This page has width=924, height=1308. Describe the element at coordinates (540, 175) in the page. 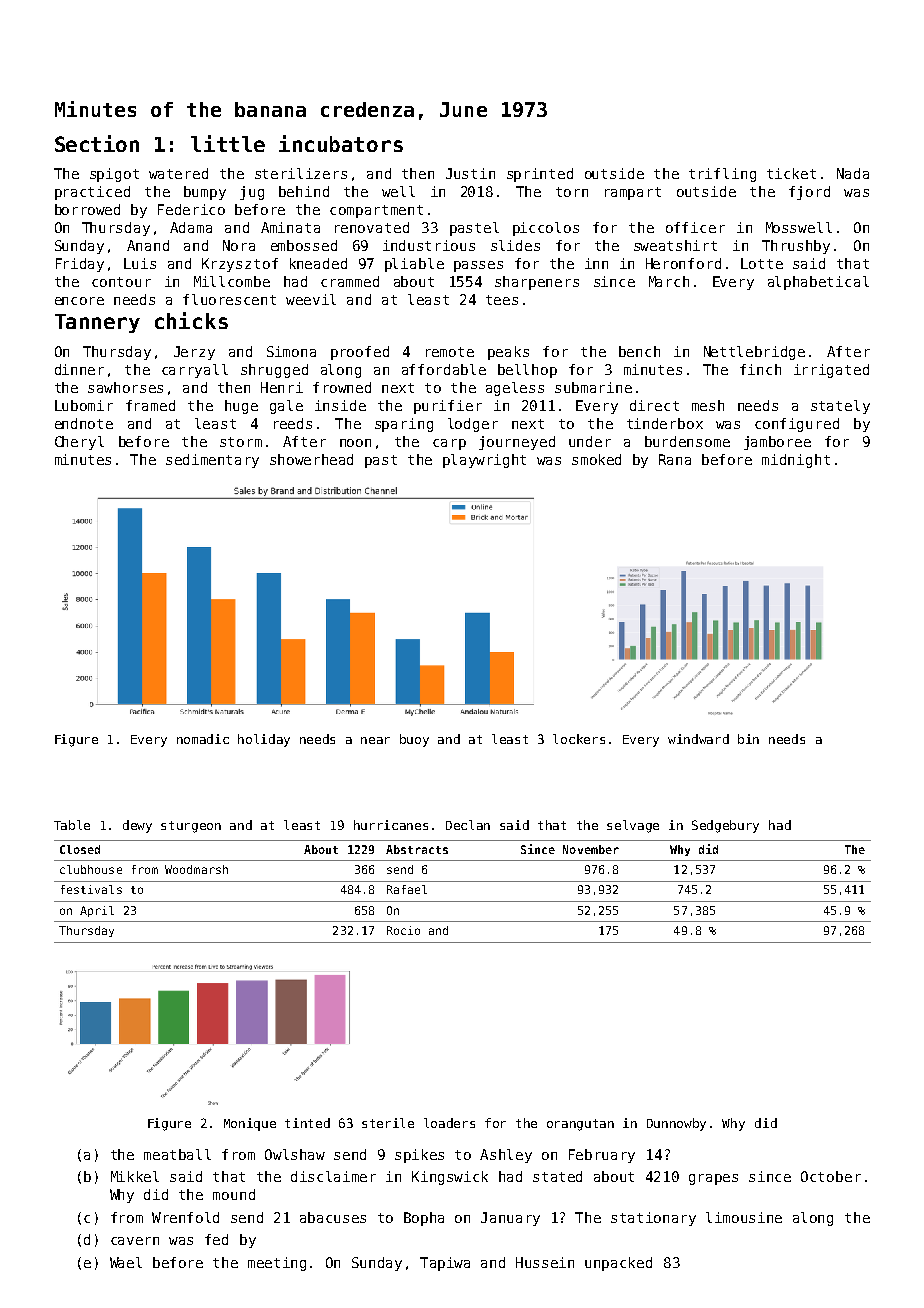

I see `sprinted` at that location.
